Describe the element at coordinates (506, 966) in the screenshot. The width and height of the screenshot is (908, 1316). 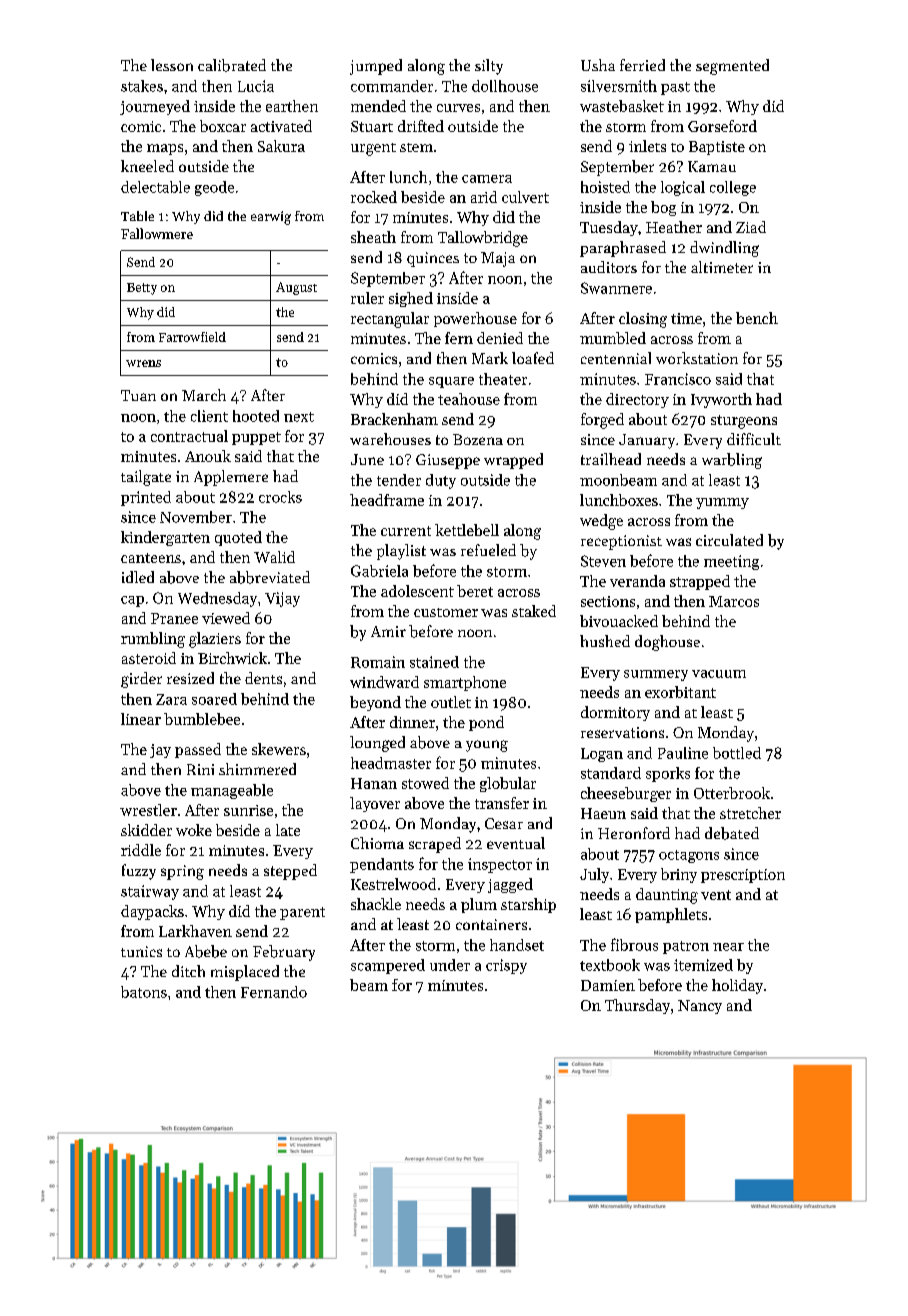
I see `crispy` at that location.
